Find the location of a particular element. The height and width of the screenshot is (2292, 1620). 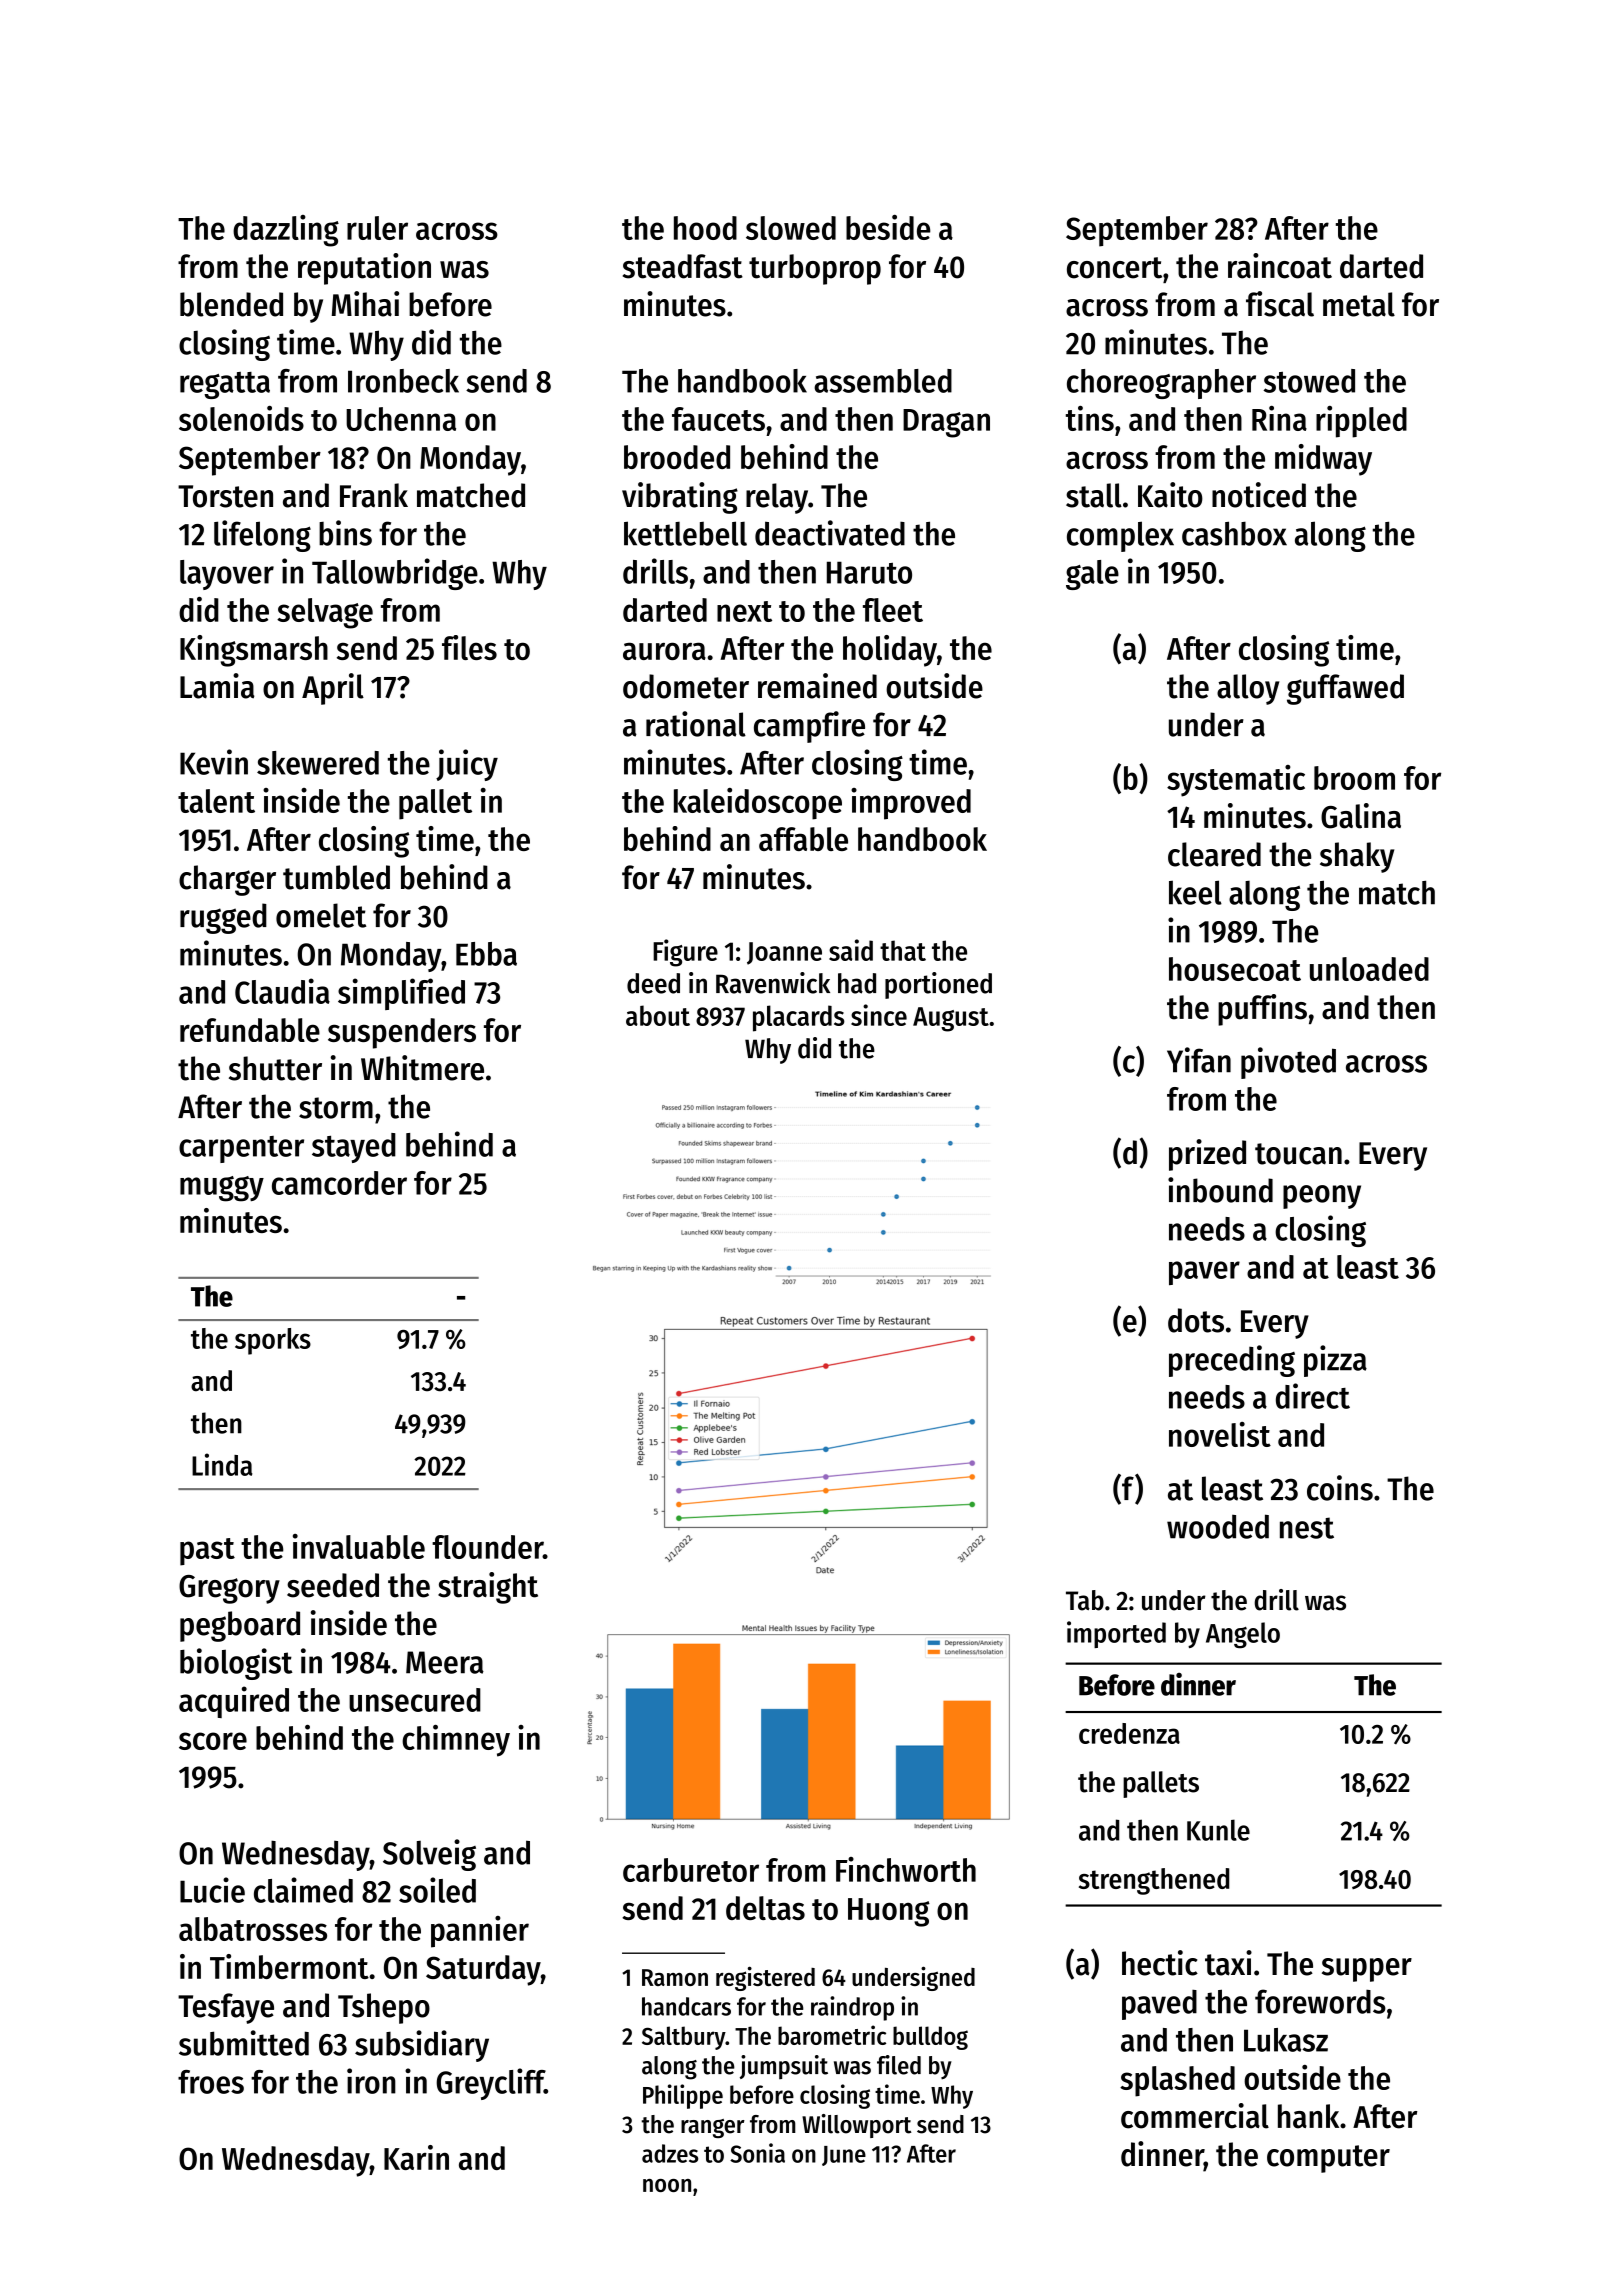

score is located at coordinates (213, 1741).
